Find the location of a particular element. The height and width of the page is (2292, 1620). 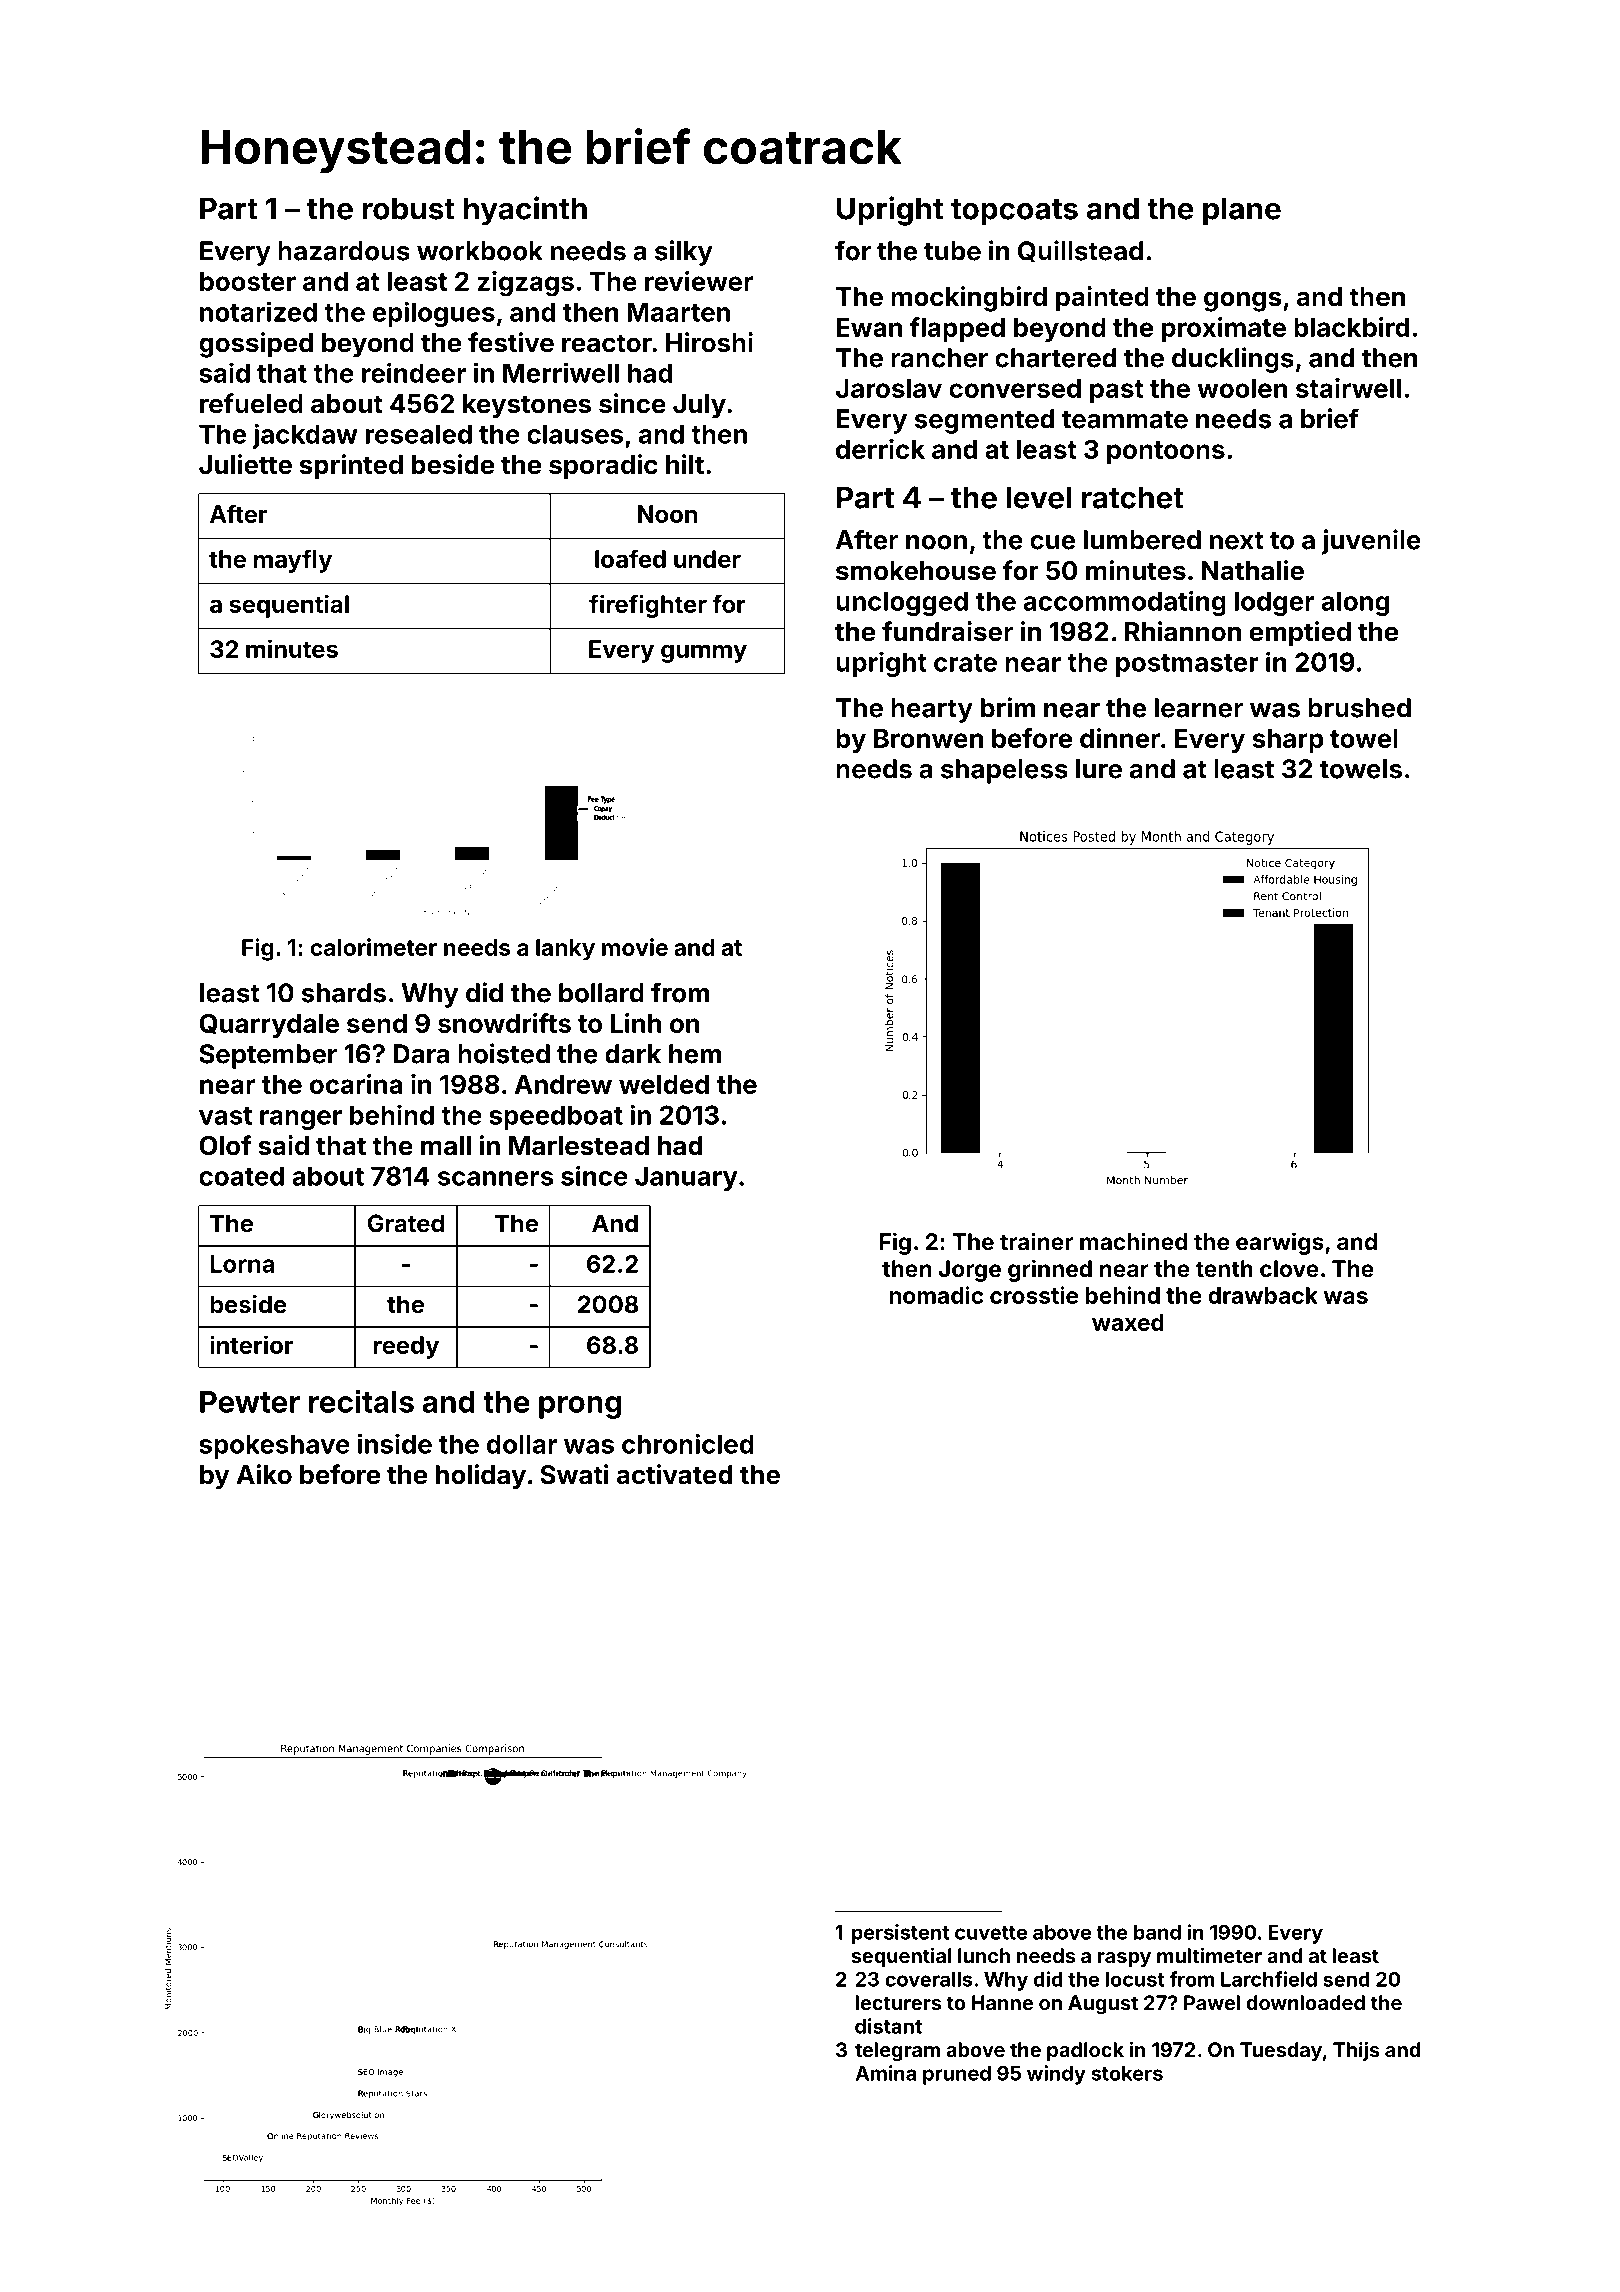

Aiko is located at coordinates (264, 1474).
